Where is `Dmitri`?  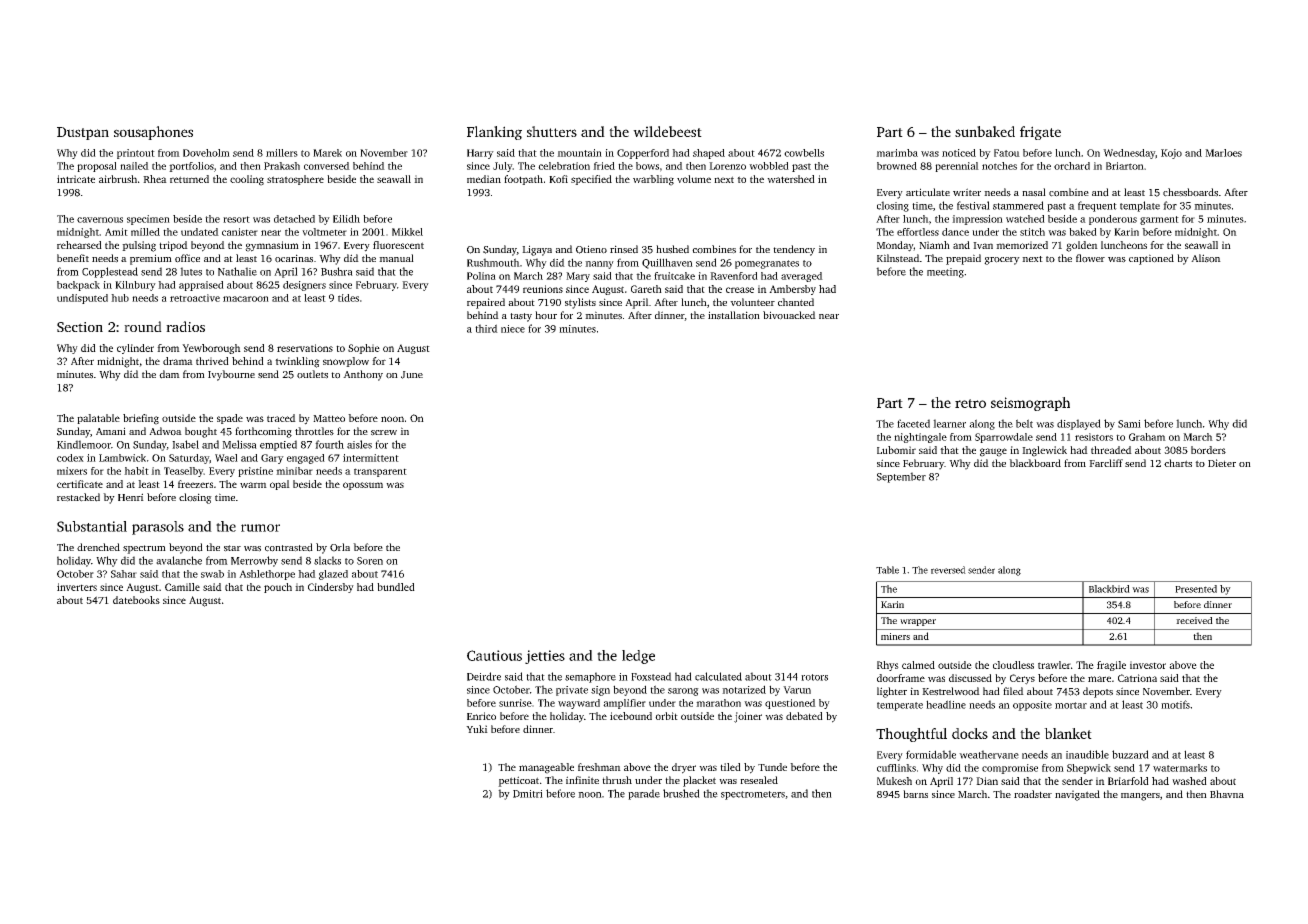
Dmitri is located at coordinates (528, 794).
